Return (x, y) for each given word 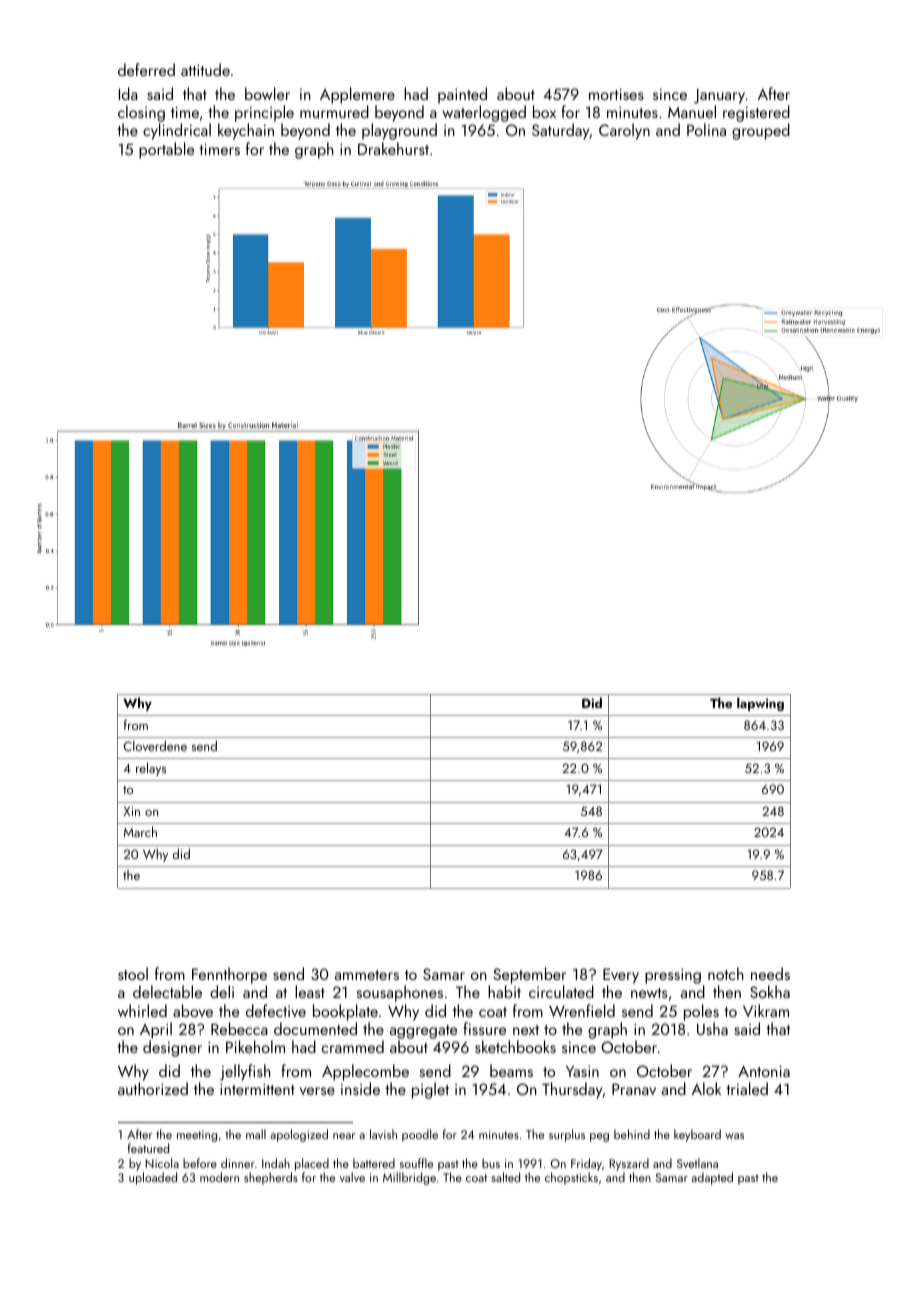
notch (726, 973)
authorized (153, 1088)
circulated (561, 991)
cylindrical (177, 131)
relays (151, 769)
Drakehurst (393, 148)
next (526, 1030)
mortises (616, 94)
